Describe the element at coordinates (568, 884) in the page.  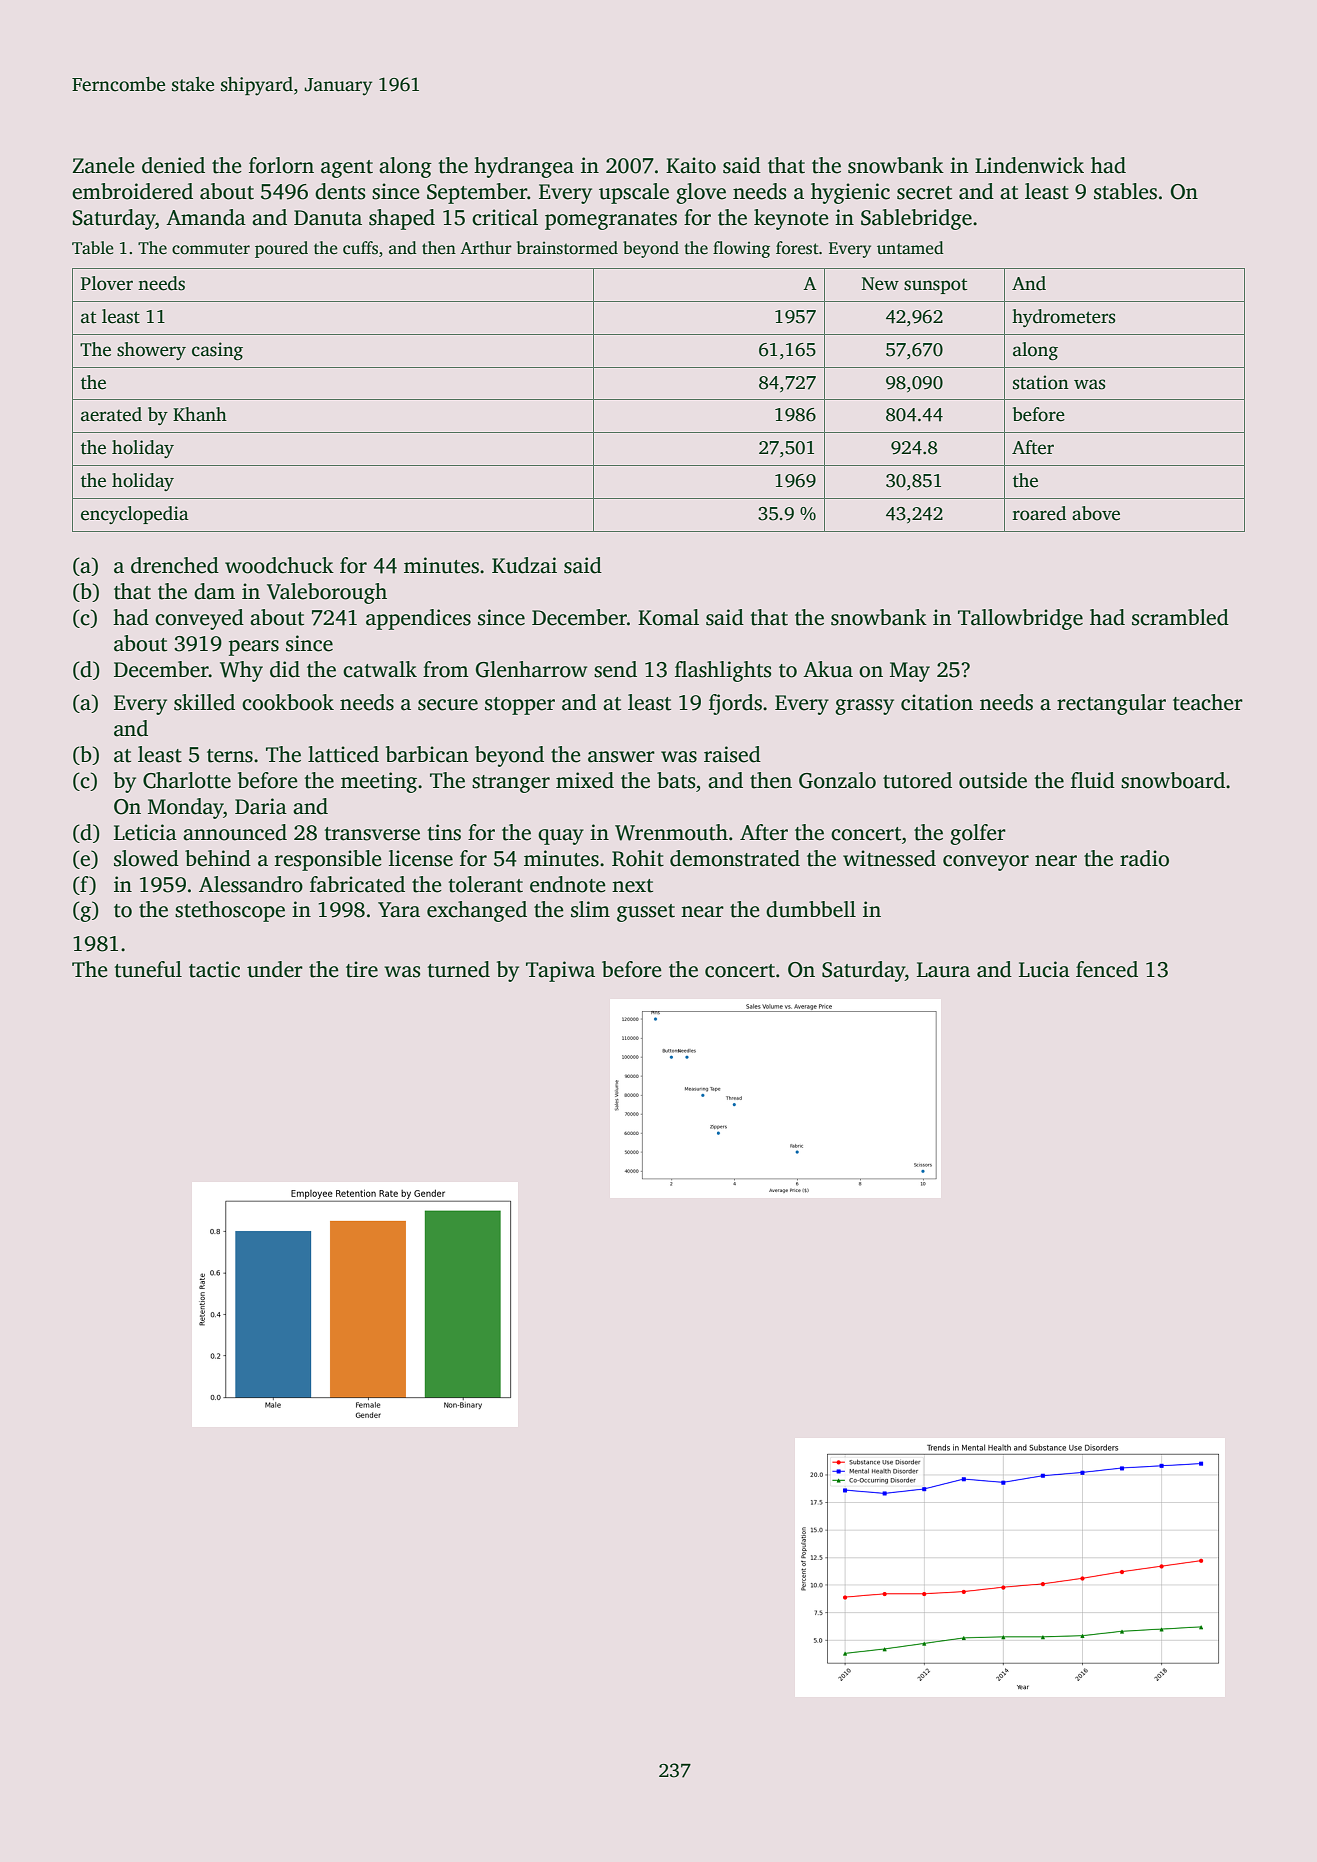
I see `endnote` at that location.
